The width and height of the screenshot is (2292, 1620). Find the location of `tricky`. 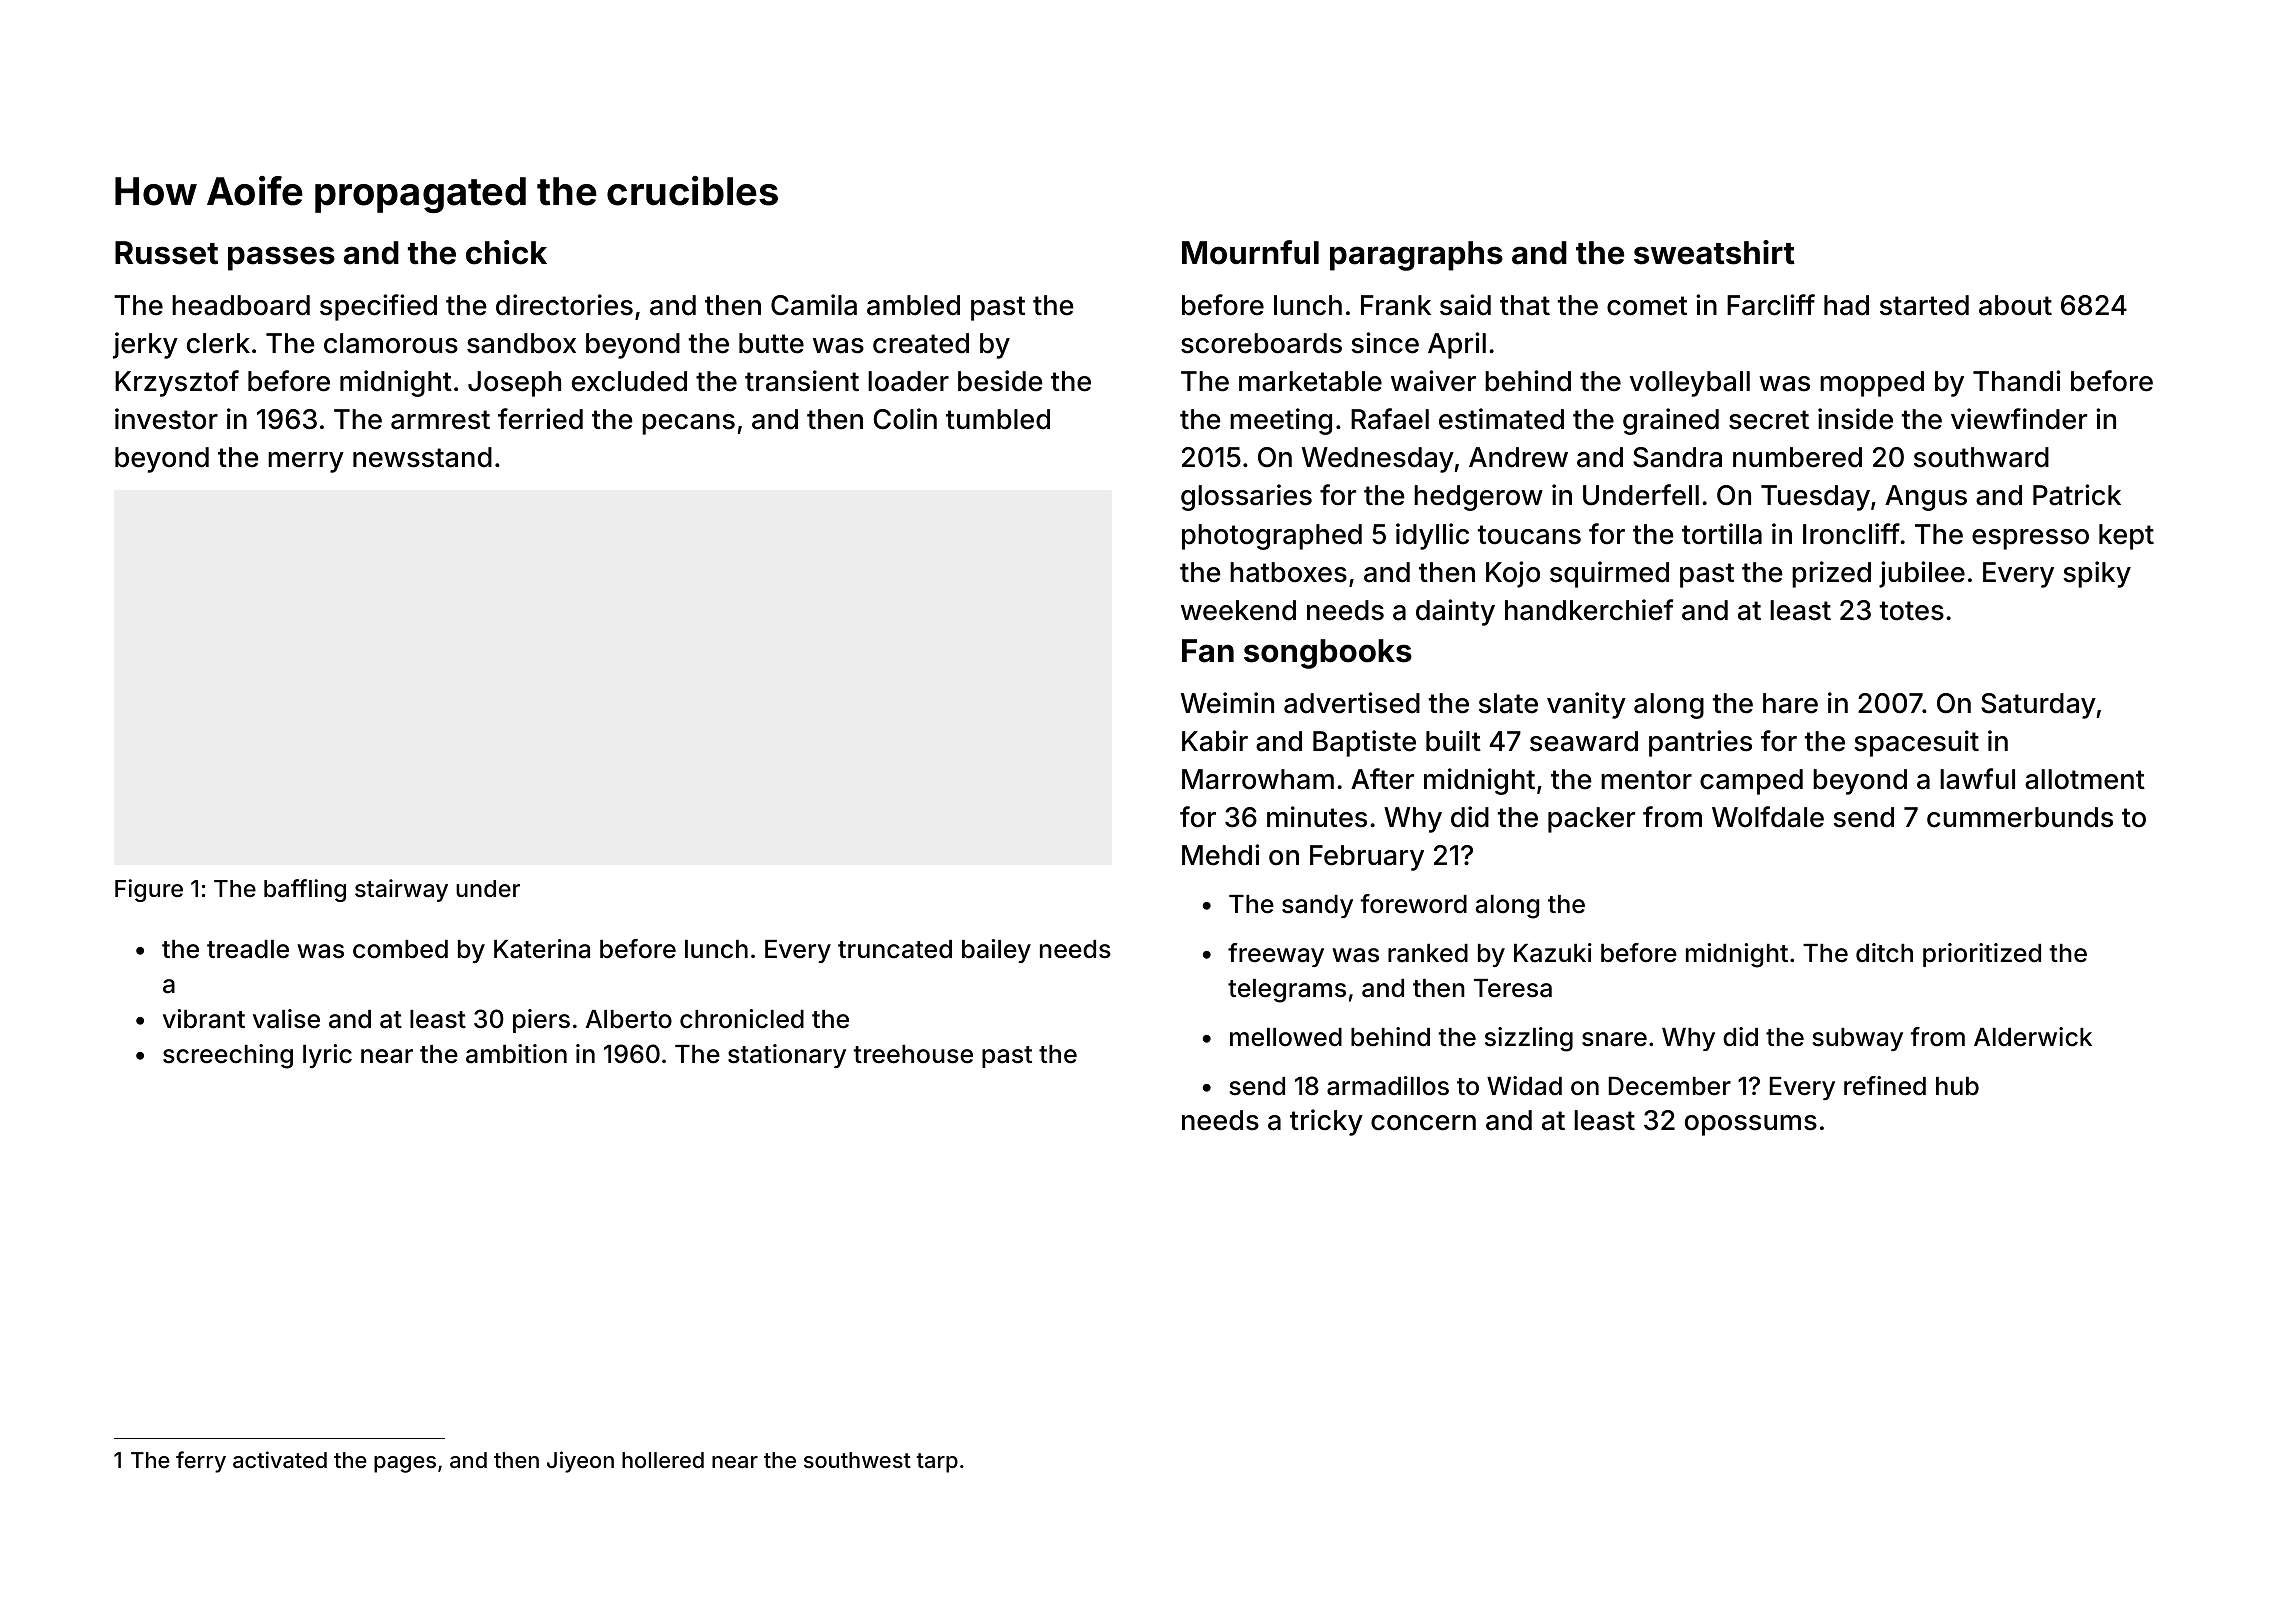

tricky is located at coordinates (1326, 1122).
